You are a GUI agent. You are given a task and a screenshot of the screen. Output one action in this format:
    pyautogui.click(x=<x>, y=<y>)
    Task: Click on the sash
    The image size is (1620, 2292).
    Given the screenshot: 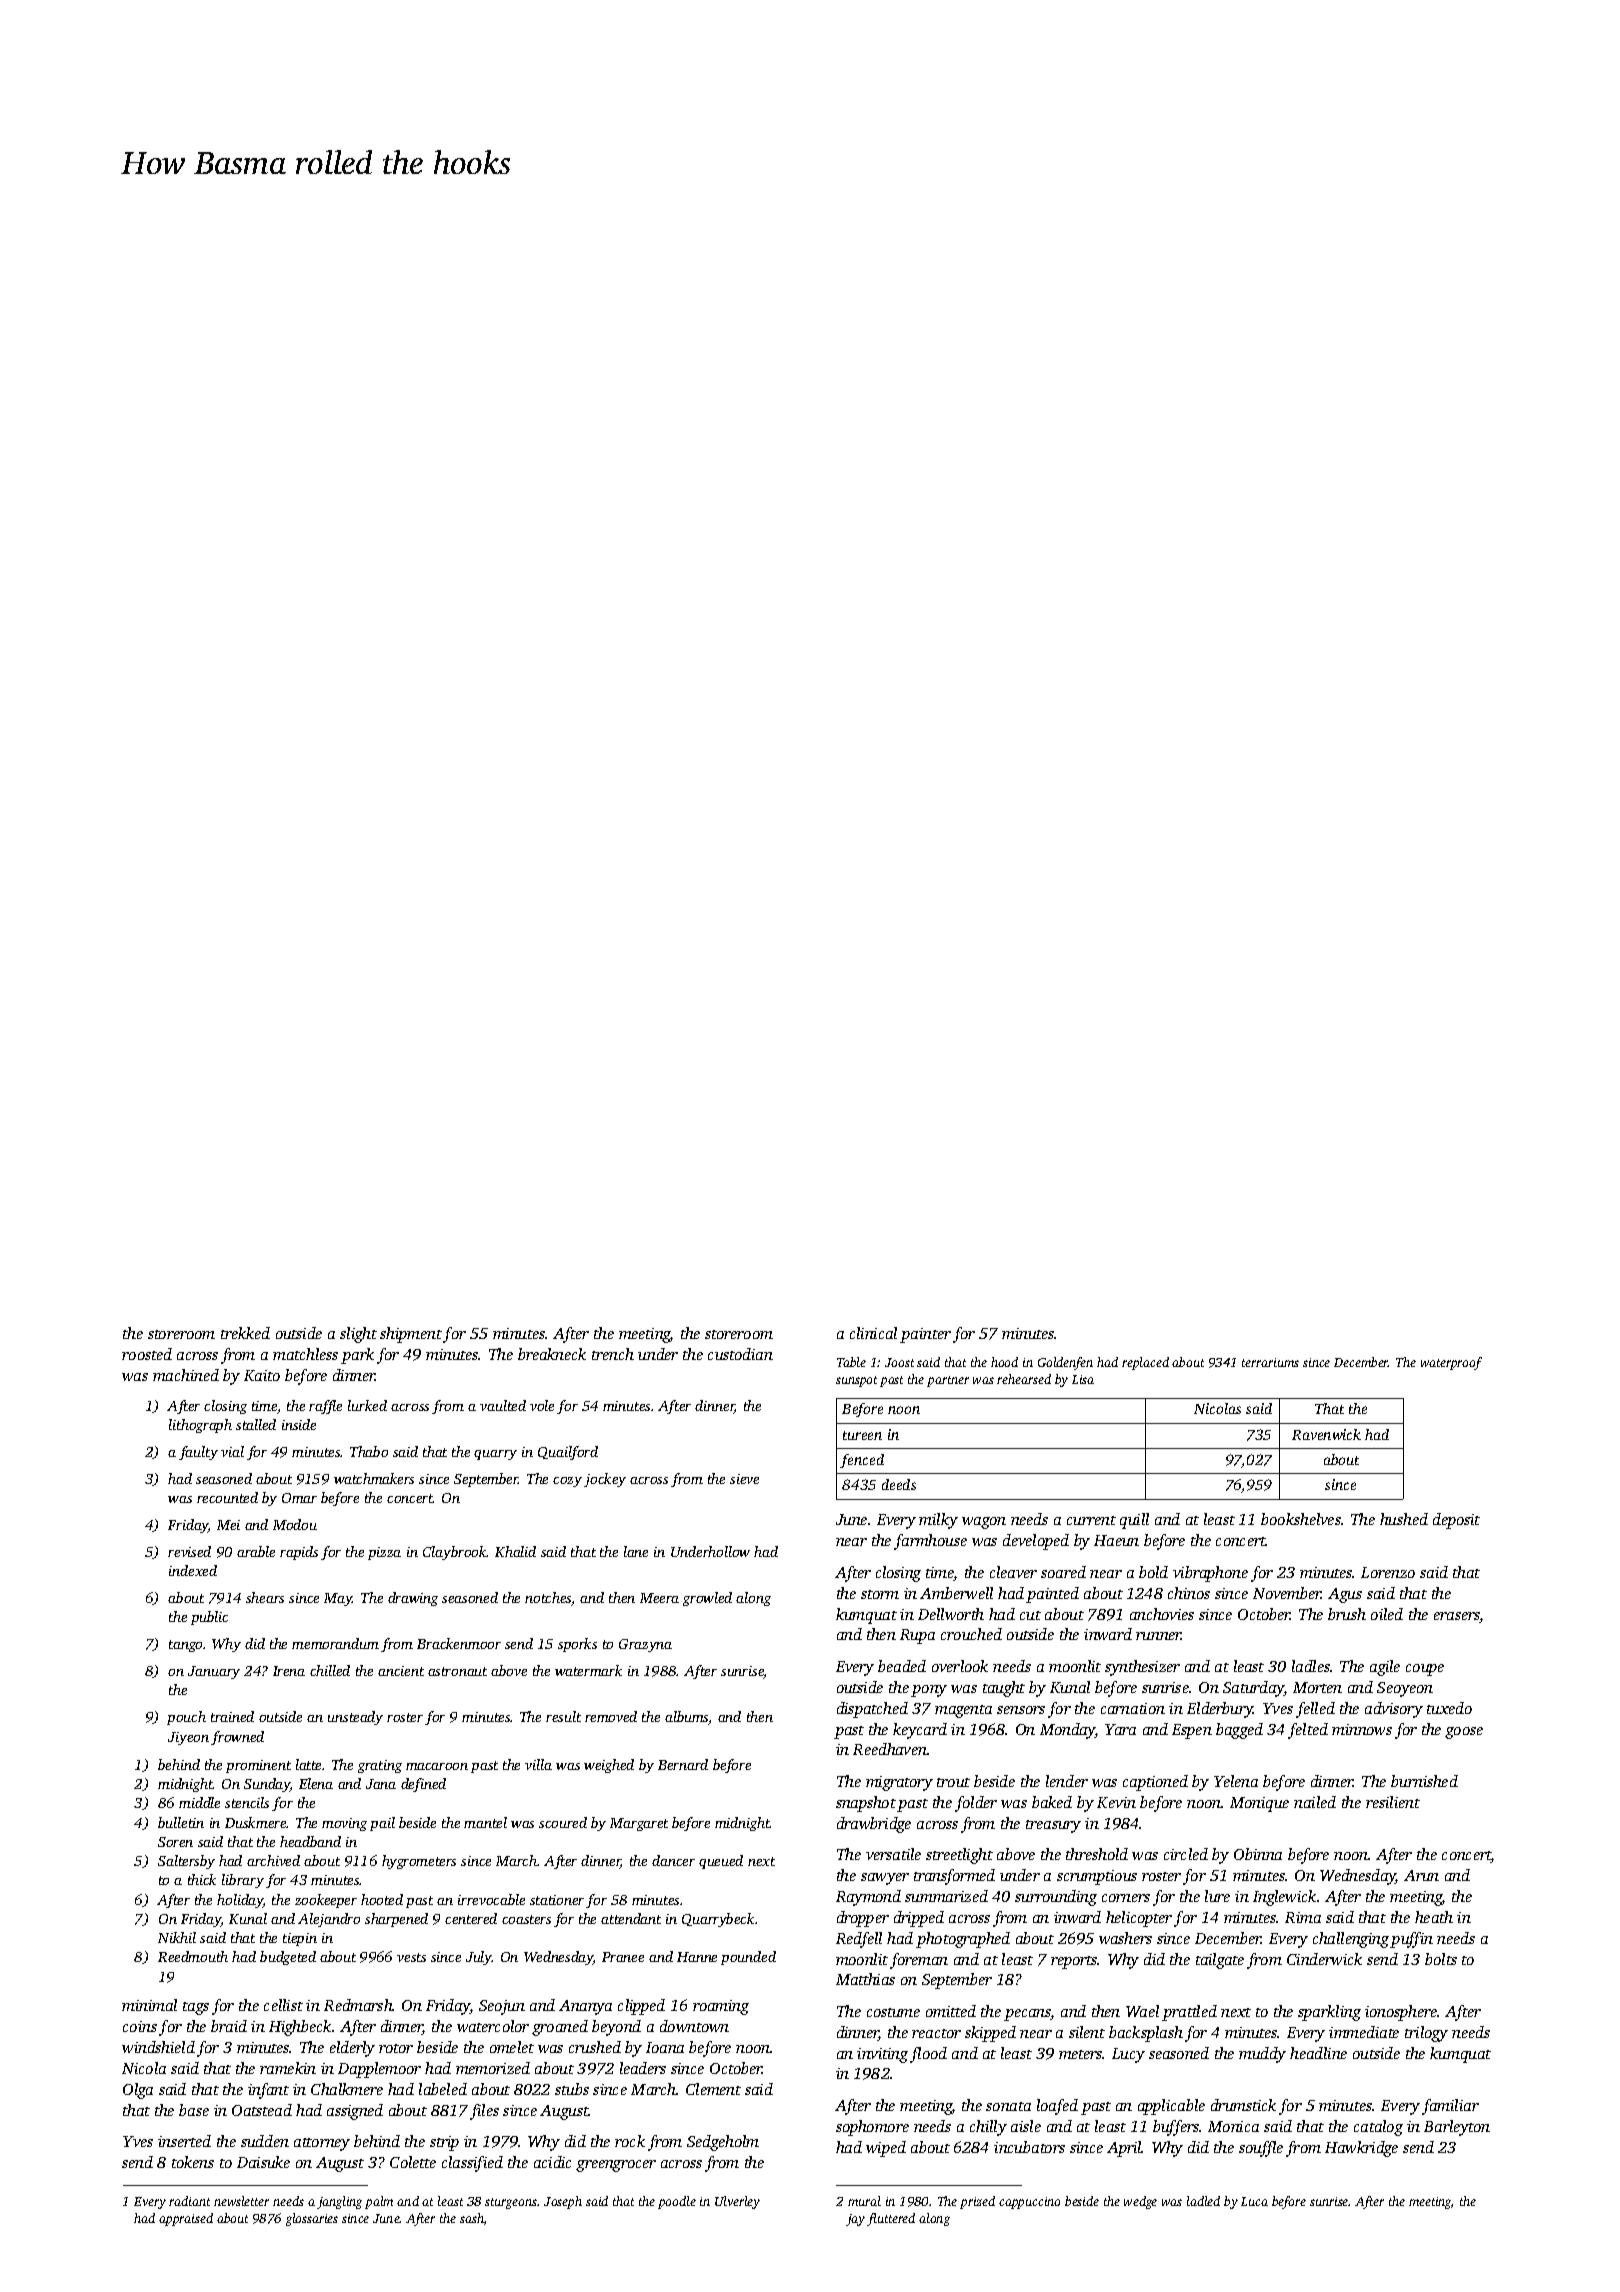 What is the action you would take?
    pyautogui.click(x=472, y=2218)
